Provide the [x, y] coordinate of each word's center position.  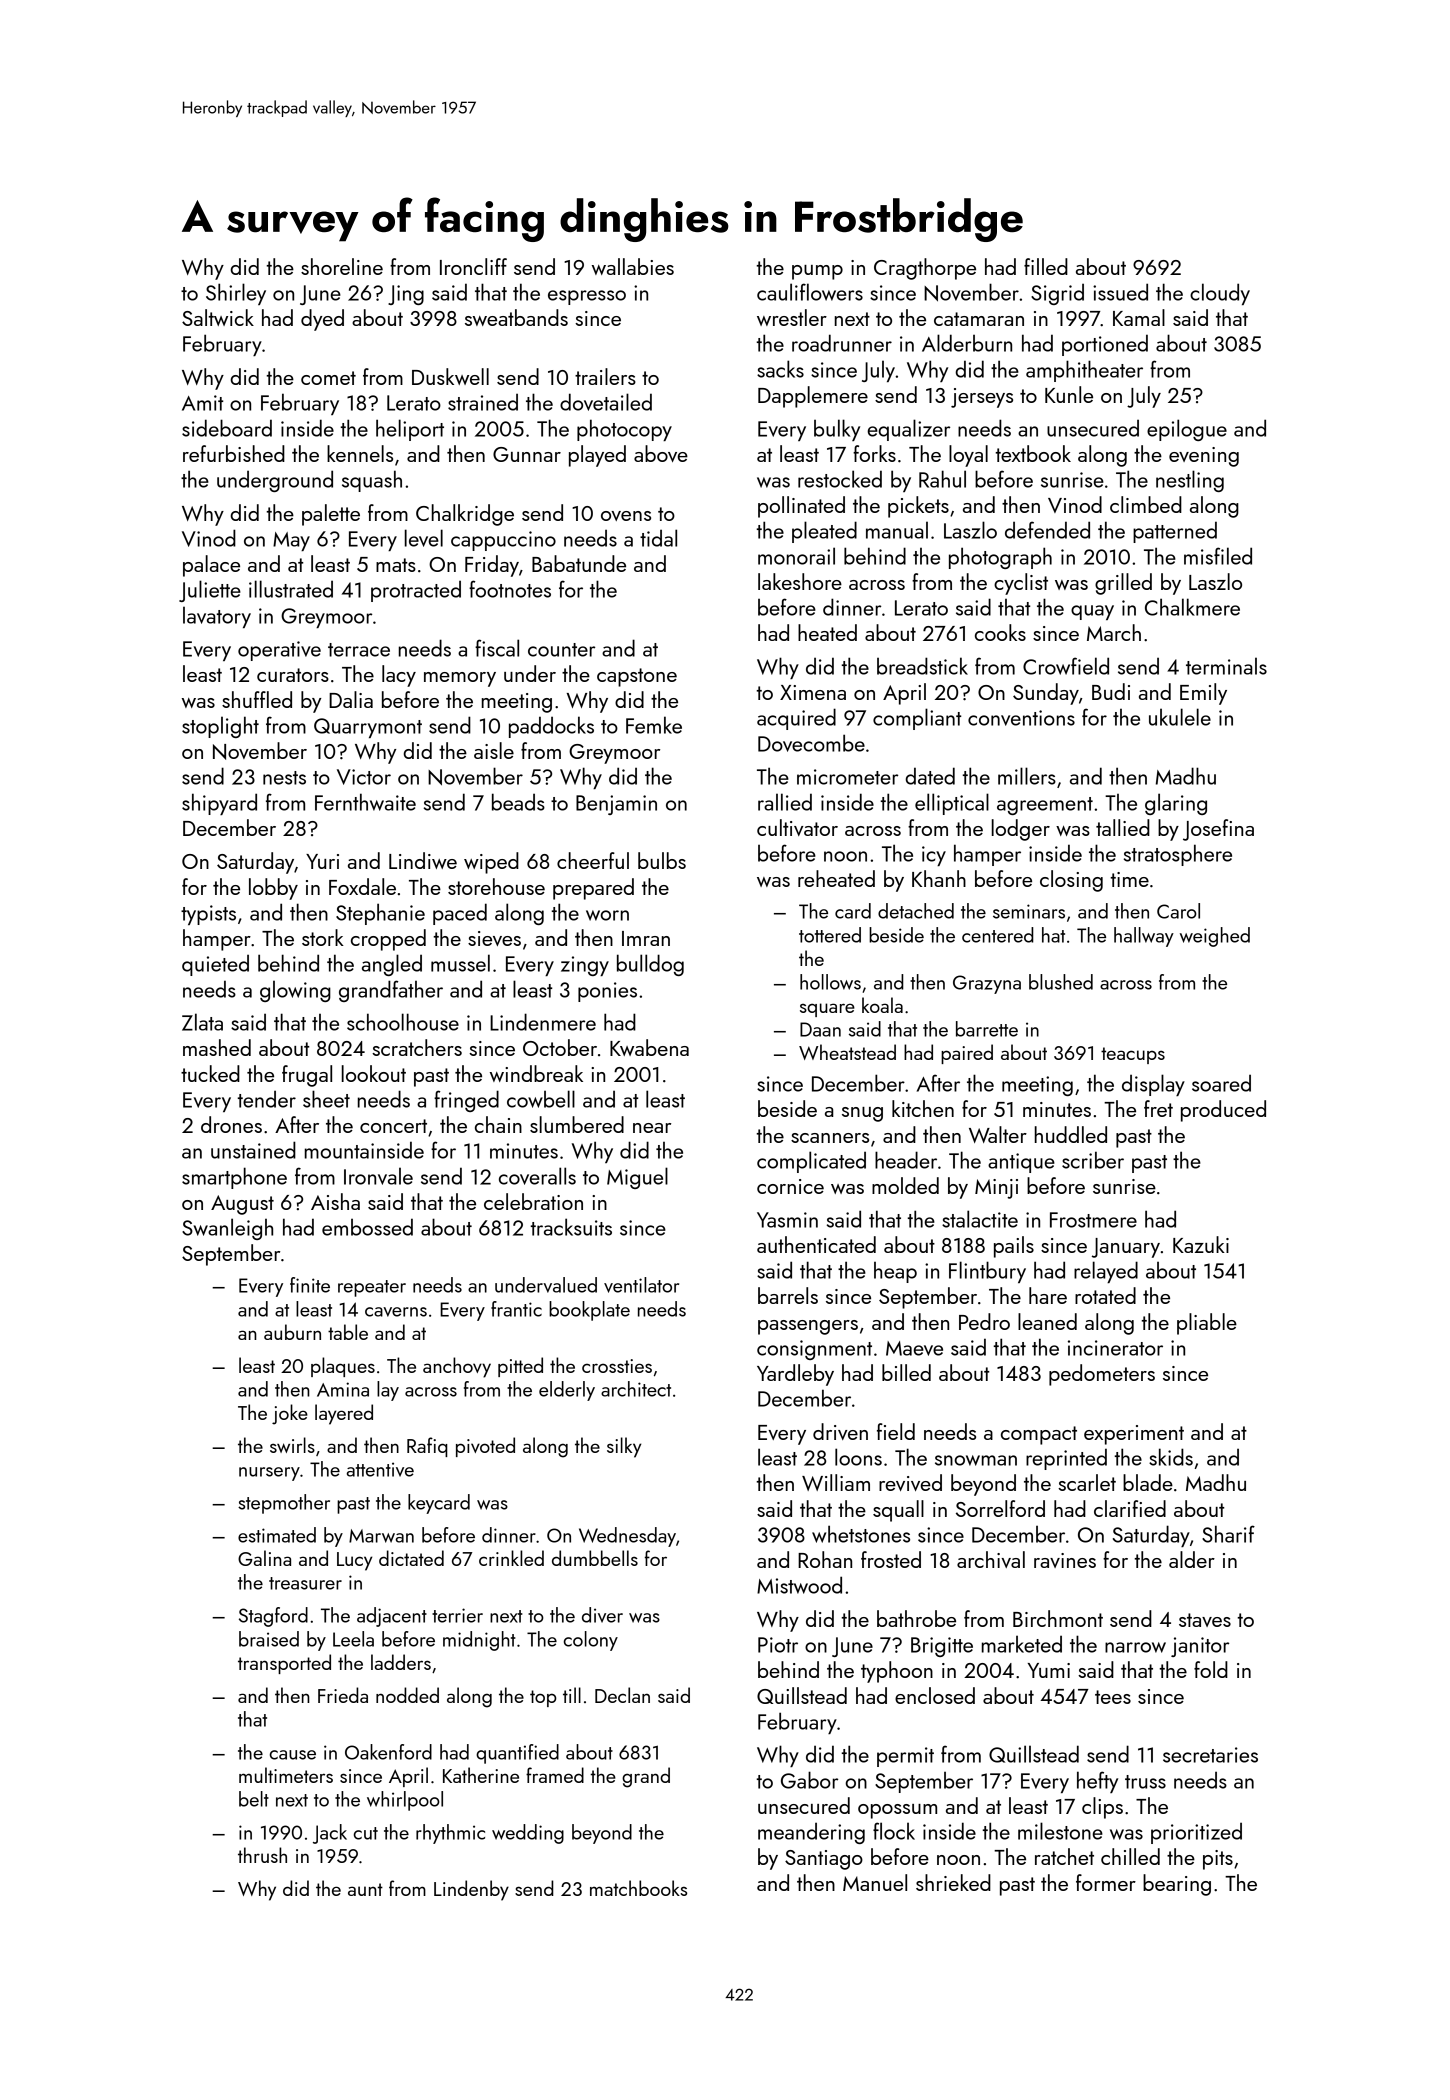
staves [1205, 1620]
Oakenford [388, 1752]
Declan [622, 1695]
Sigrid [1057, 294]
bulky [837, 430]
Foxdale [362, 886]
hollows [830, 982]
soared [1221, 1083]
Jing [406, 295]
